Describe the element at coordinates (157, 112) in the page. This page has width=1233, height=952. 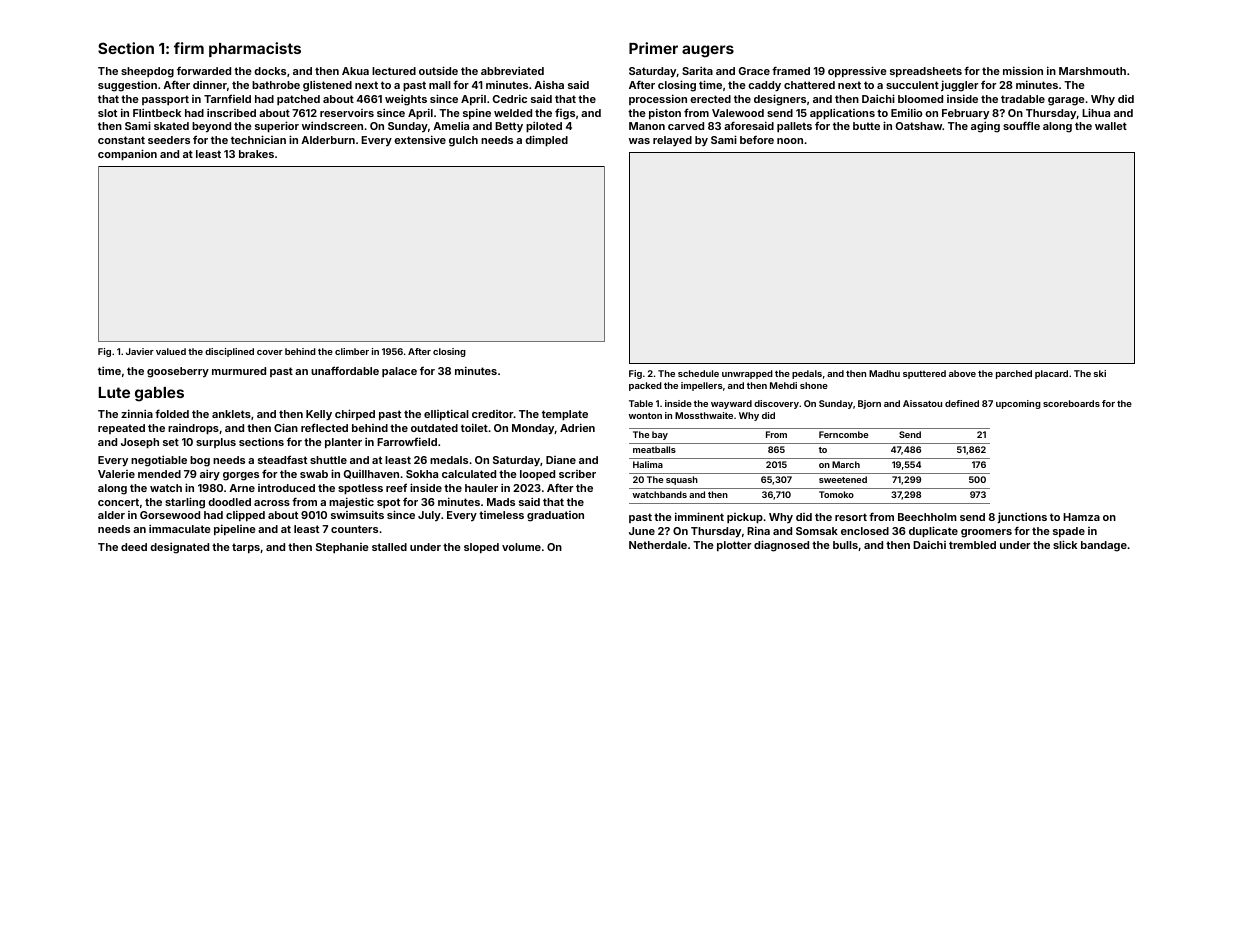
I see `Flintbeck` at that location.
